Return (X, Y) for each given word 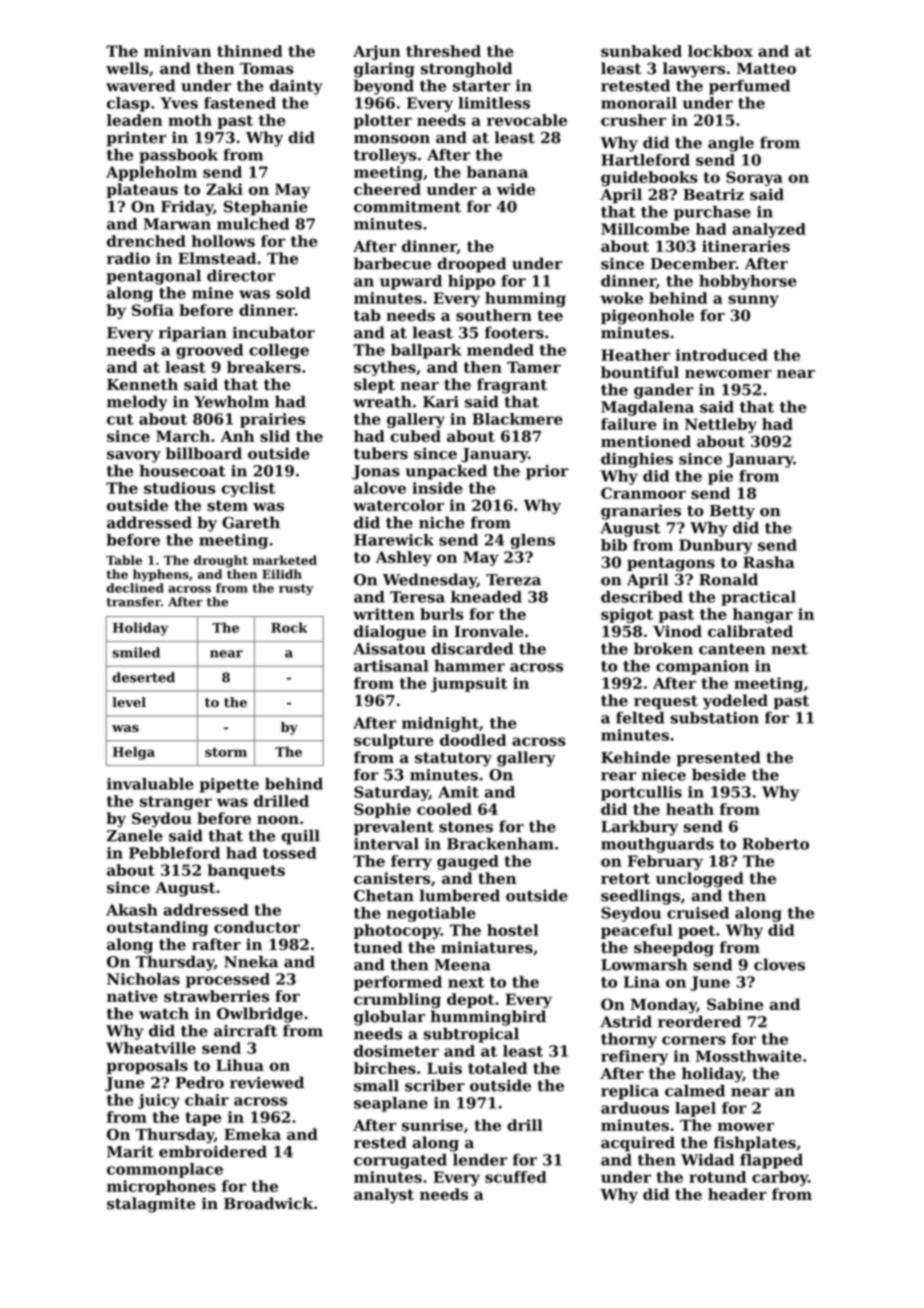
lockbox (720, 51)
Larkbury (639, 828)
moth (190, 120)
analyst (384, 1196)
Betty (732, 512)
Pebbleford (174, 853)
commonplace (165, 1170)
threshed (443, 51)
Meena (462, 965)
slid (275, 436)
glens (532, 541)
